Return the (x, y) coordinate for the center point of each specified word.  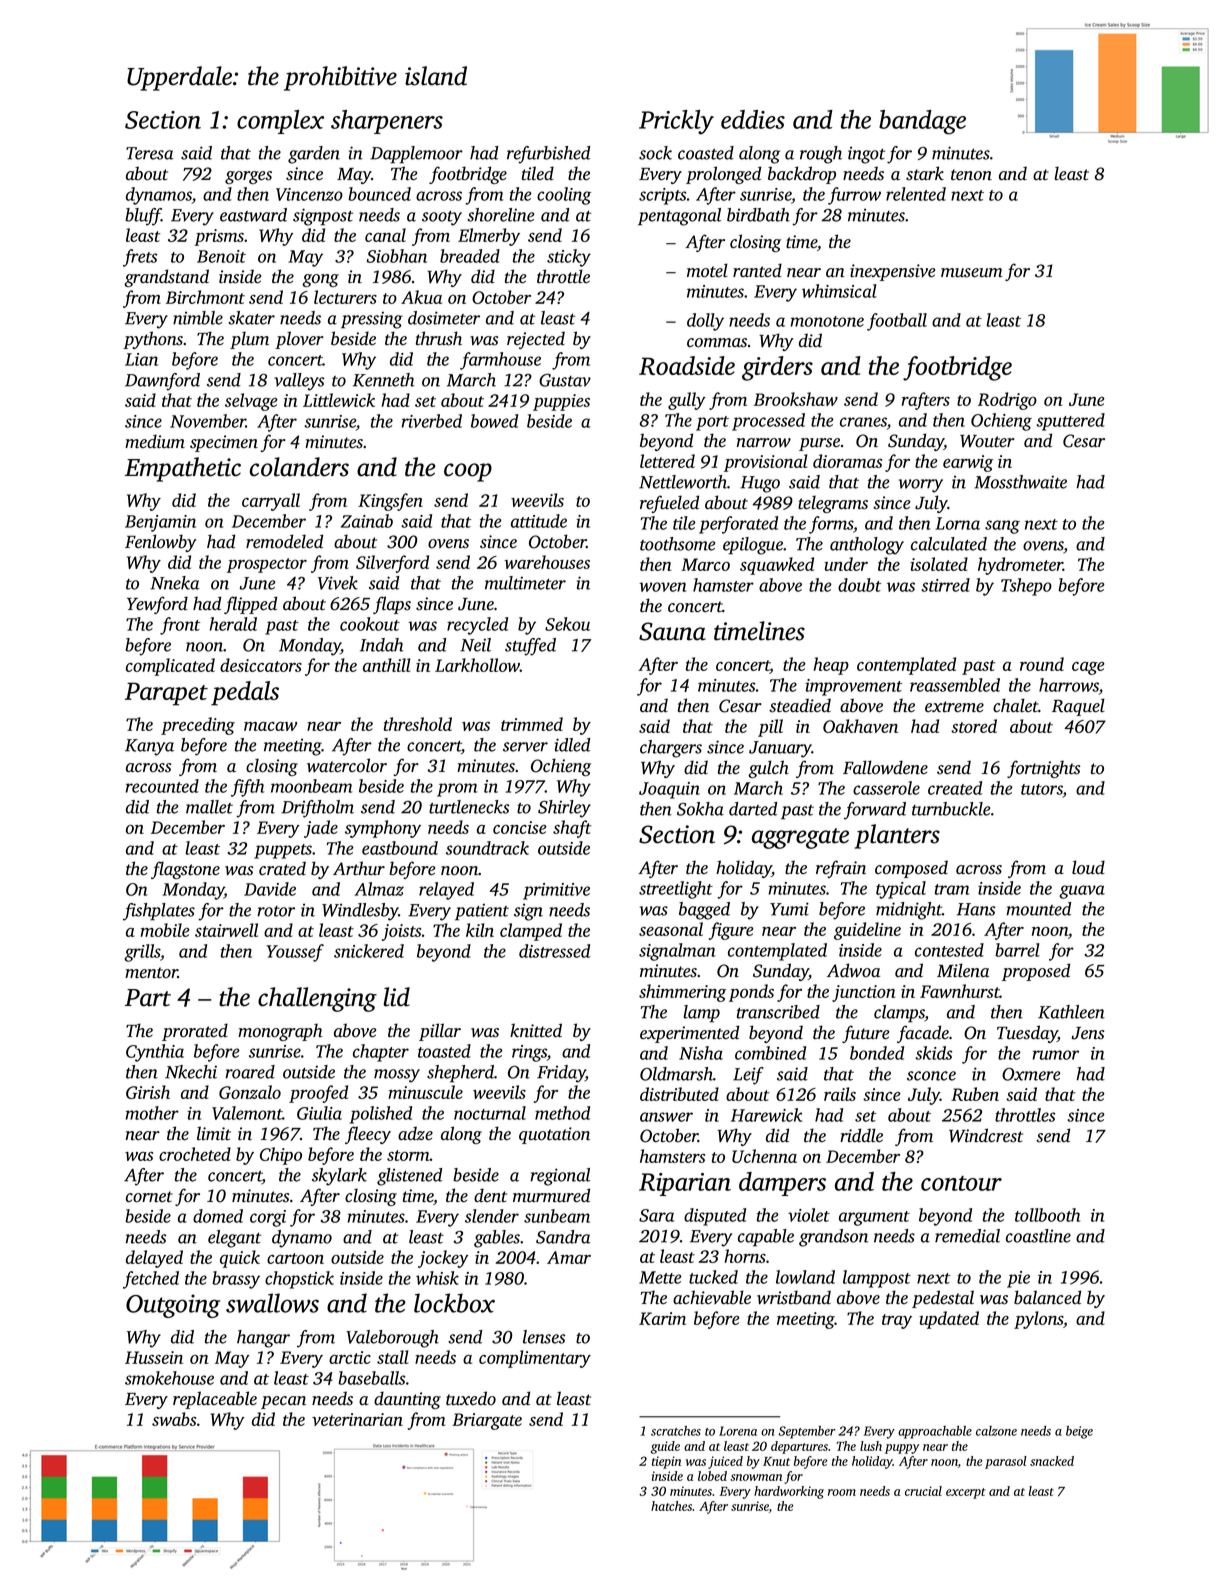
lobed (712, 1476)
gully (687, 401)
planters (897, 836)
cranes (863, 422)
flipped (250, 605)
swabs (174, 1419)
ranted (757, 270)
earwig (968, 463)
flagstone (185, 870)
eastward (253, 215)
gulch (768, 769)
